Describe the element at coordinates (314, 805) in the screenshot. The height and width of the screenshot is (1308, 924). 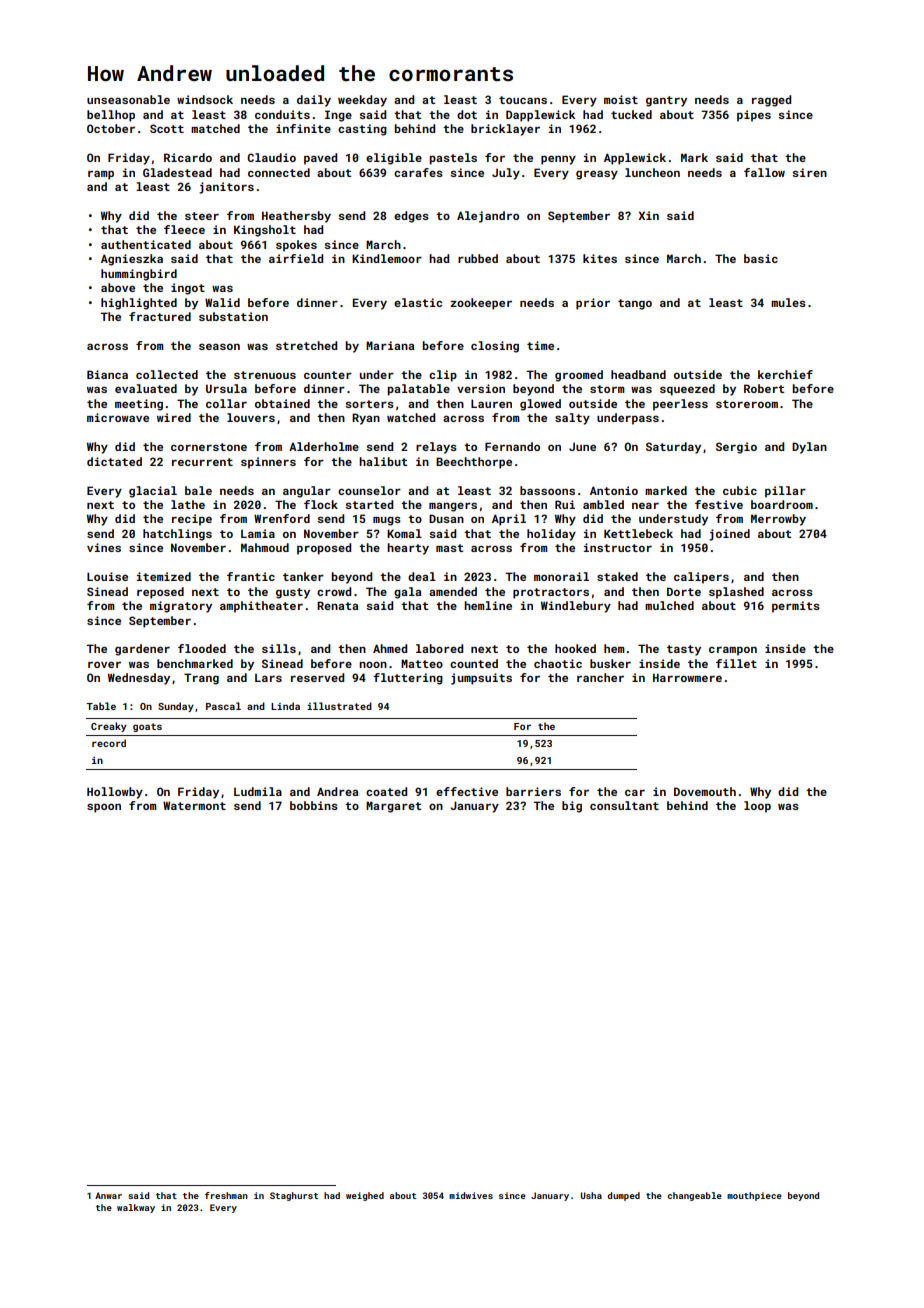
I see `bobbins` at that location.
